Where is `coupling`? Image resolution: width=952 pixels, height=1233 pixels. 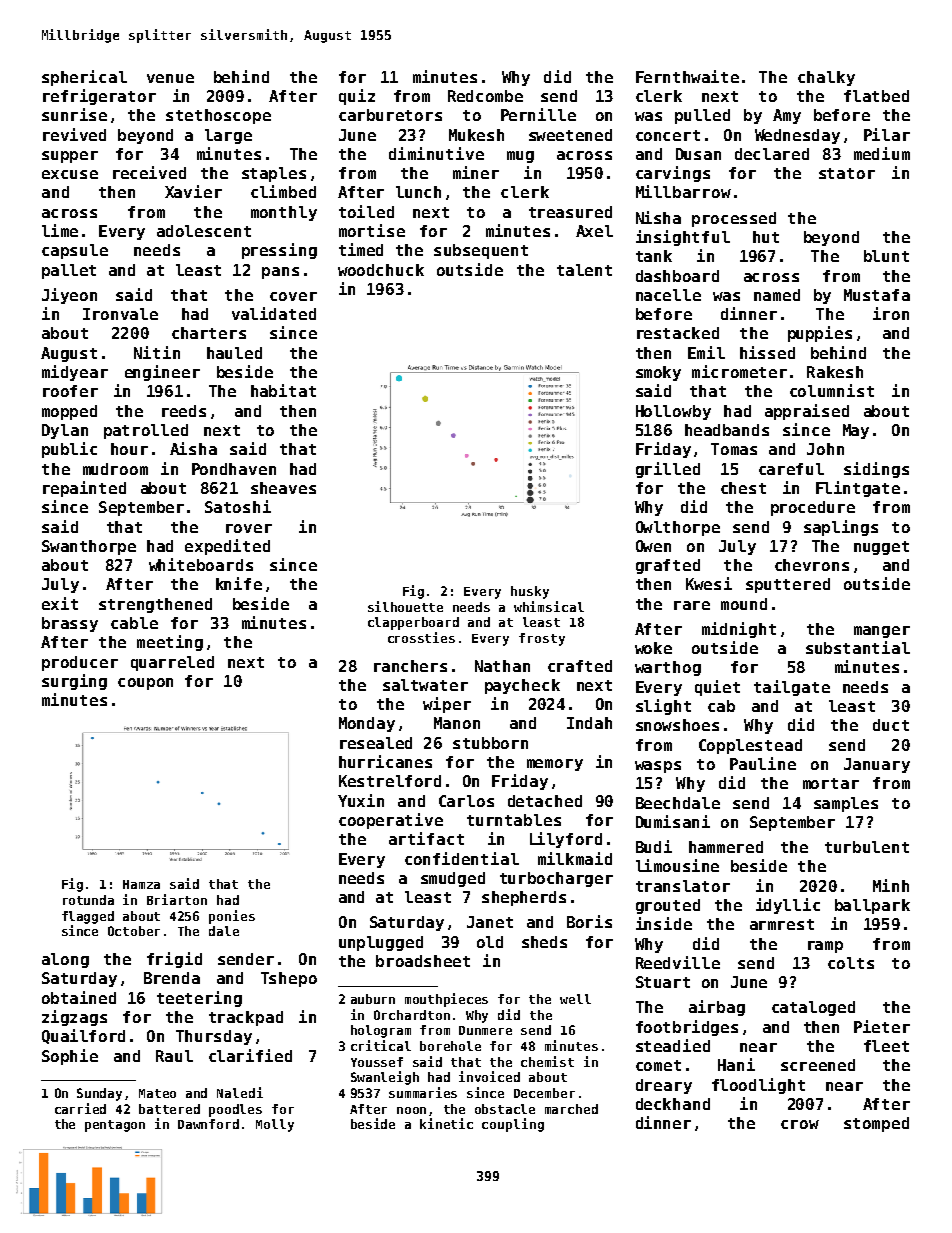
coupling is located at coordinates (513, 1125).
